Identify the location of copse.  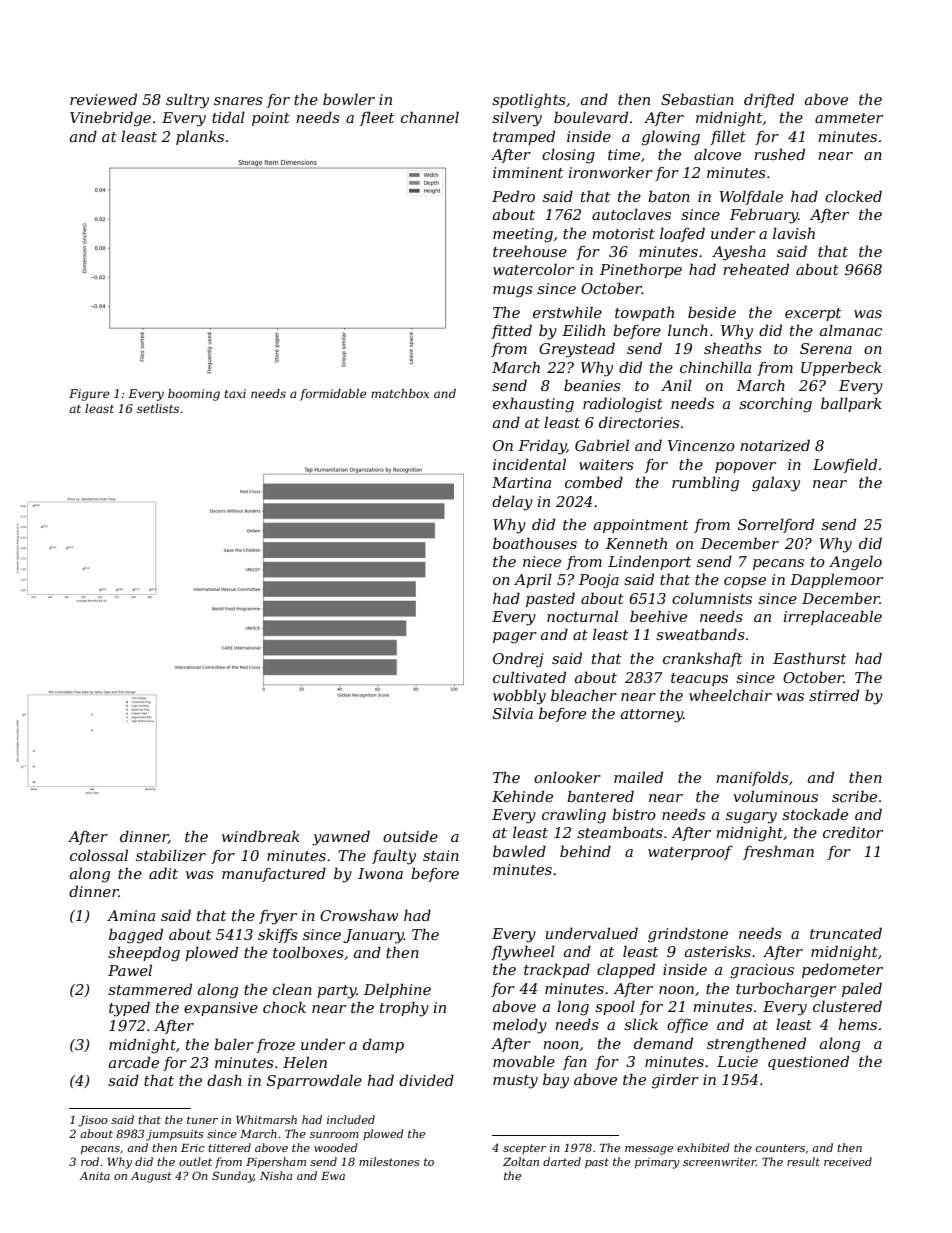
(745, 582).
